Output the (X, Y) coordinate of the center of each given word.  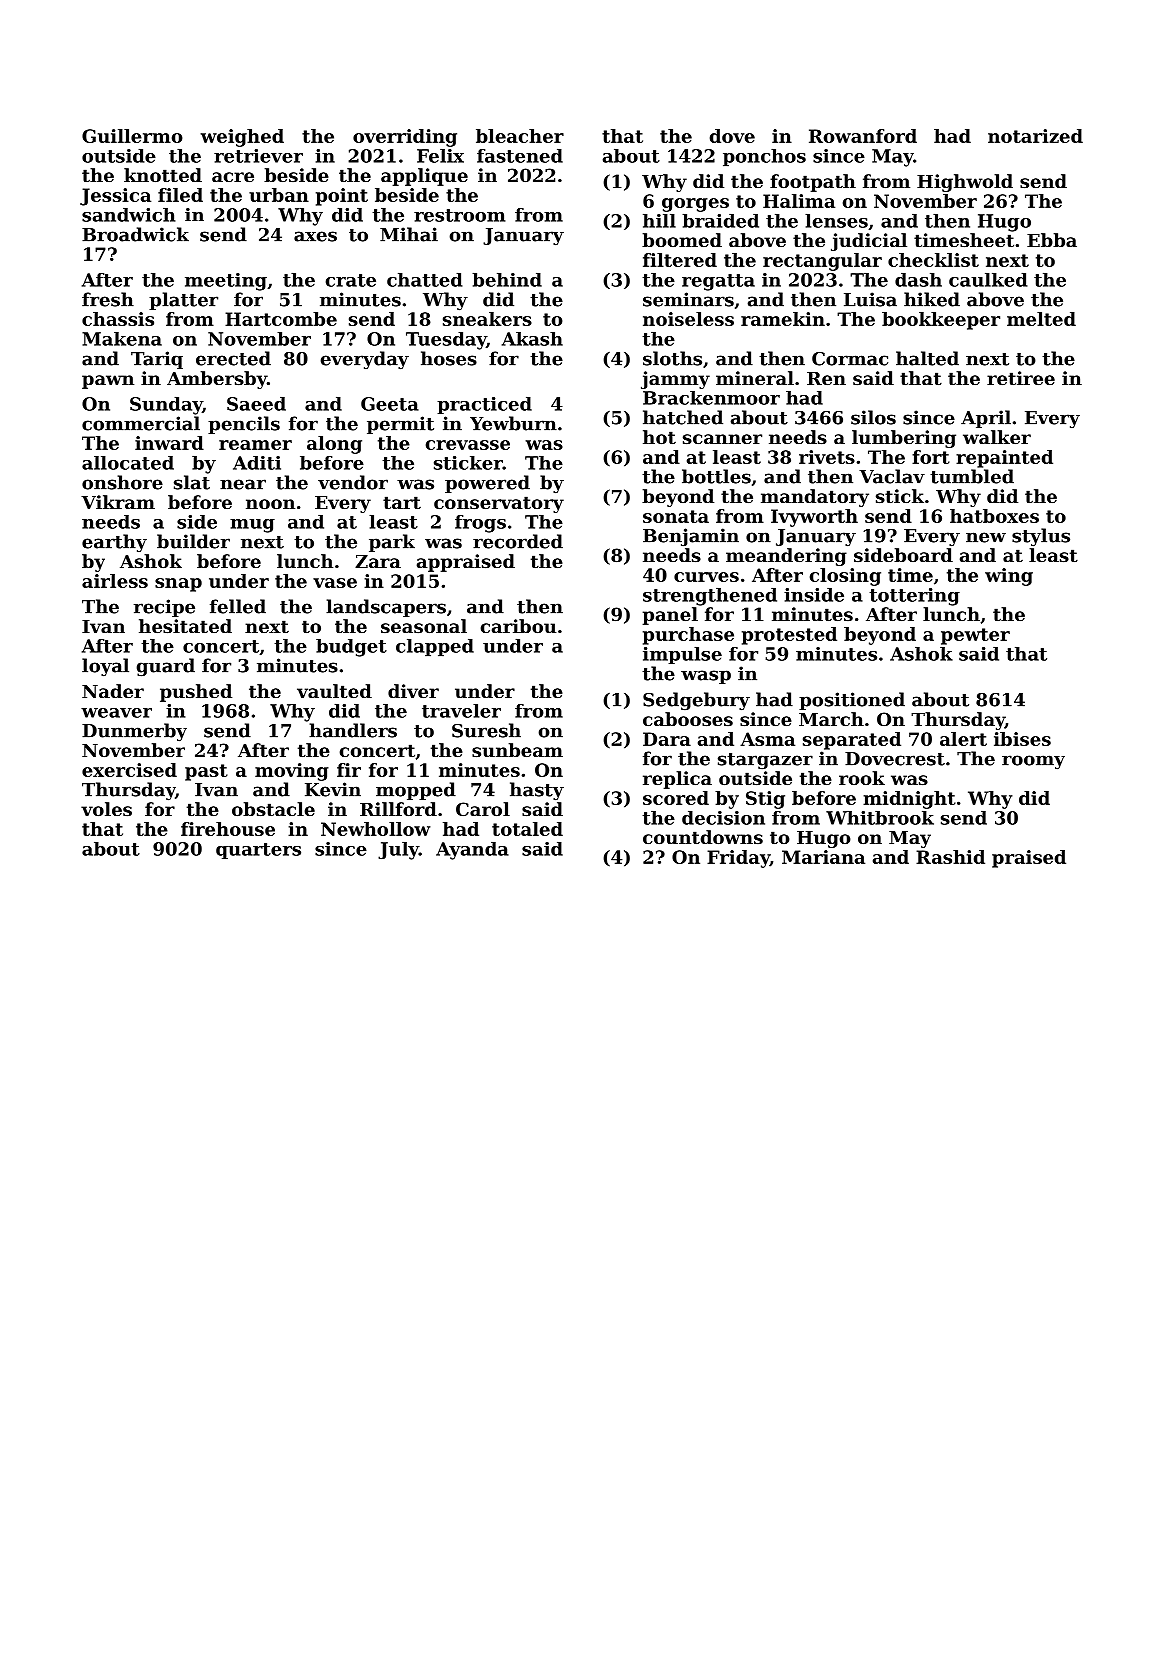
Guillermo (132, 136)
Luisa (870, 299)
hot (659, 437)
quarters (258, 851)
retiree (1021, 378)
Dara (667, 739)
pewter (975, 636)
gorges (695, 205)
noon (270, 504)
